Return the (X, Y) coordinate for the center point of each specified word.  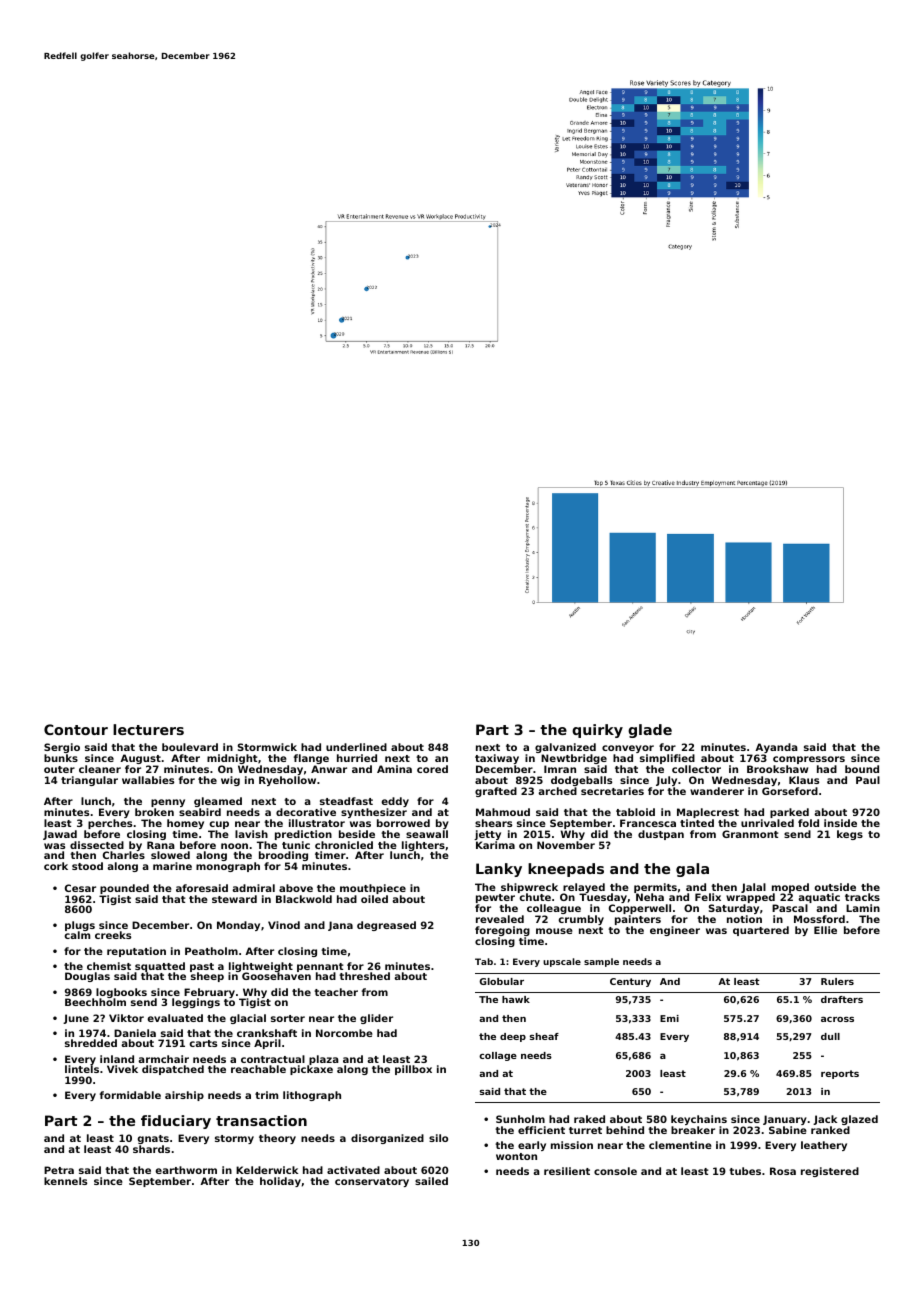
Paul (868, 780)
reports (840, 1074)
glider (376, 1019)
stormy (234, 1139)
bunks (61, 758)
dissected (97, 845)
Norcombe (344, 1033)
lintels (82, 1069)
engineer (675, 931)
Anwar (329, 769)
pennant (320, 968)
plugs (80, 926)
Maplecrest (708, 813)
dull (830, 1036)
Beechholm (95, 1002)
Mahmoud (503, 812)
